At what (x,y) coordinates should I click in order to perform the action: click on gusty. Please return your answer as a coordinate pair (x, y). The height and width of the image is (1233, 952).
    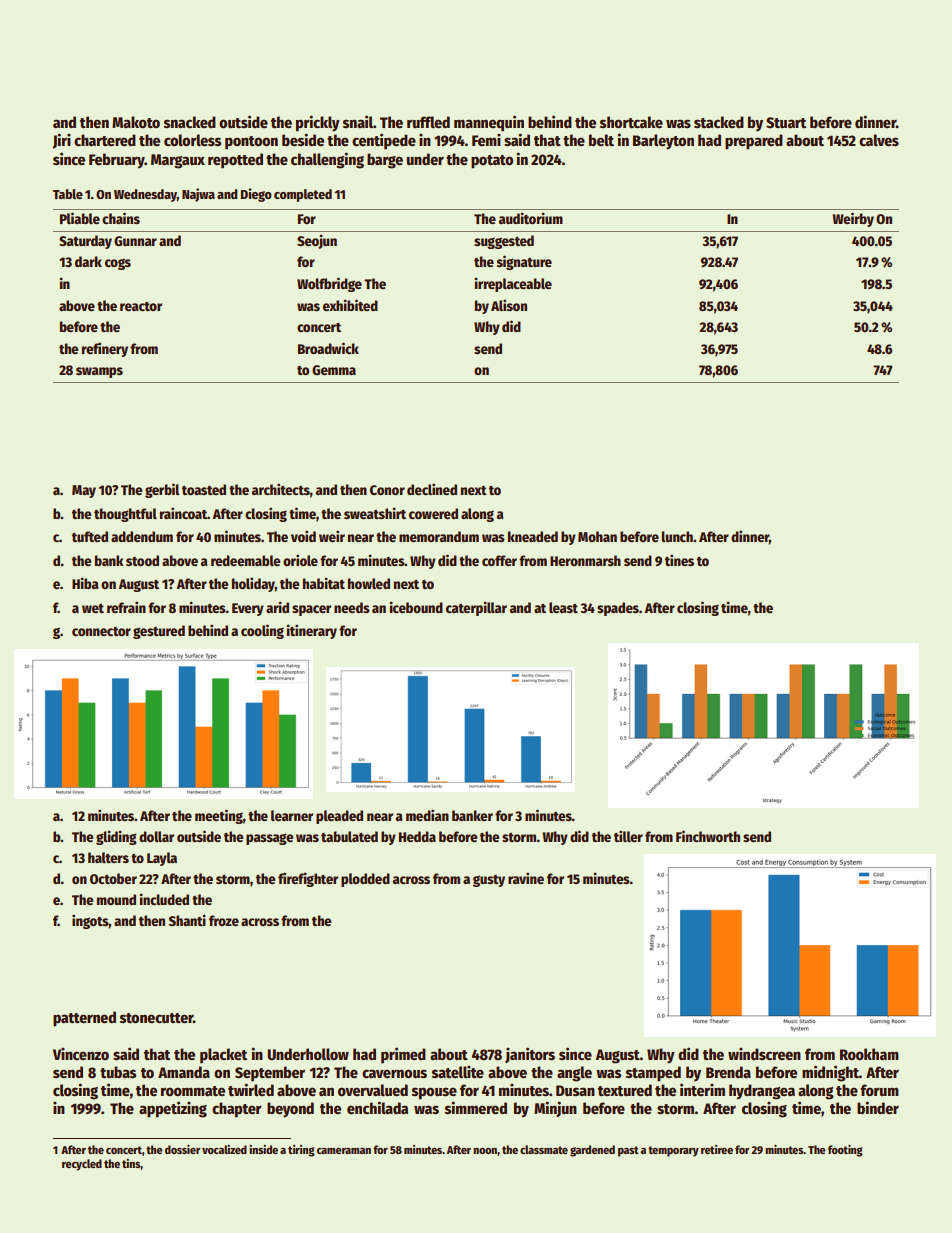
    Looking at the image, I should click on (489, 881).
